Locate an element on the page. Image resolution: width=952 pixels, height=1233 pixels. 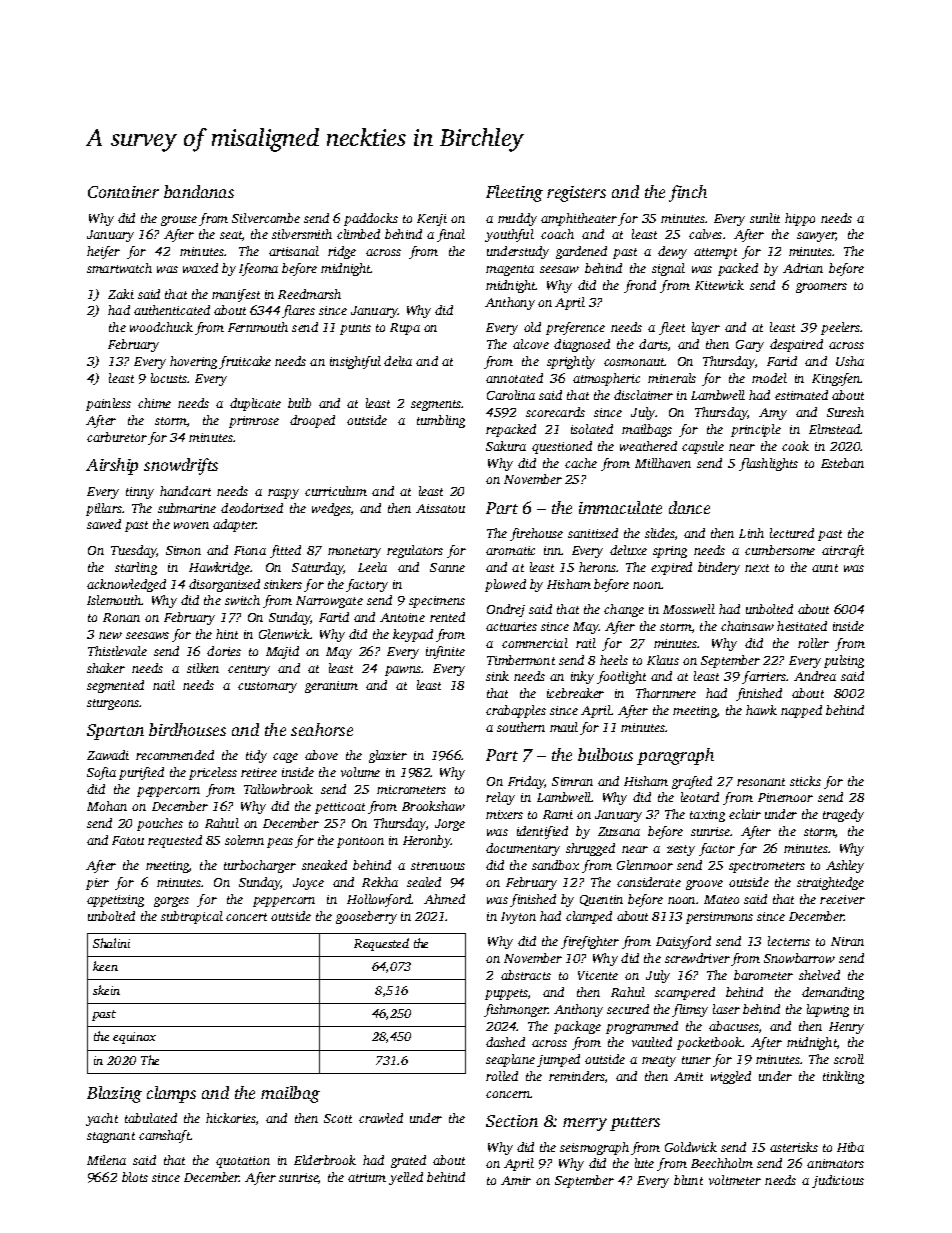
glazier is located at coordinates (388, 756).
